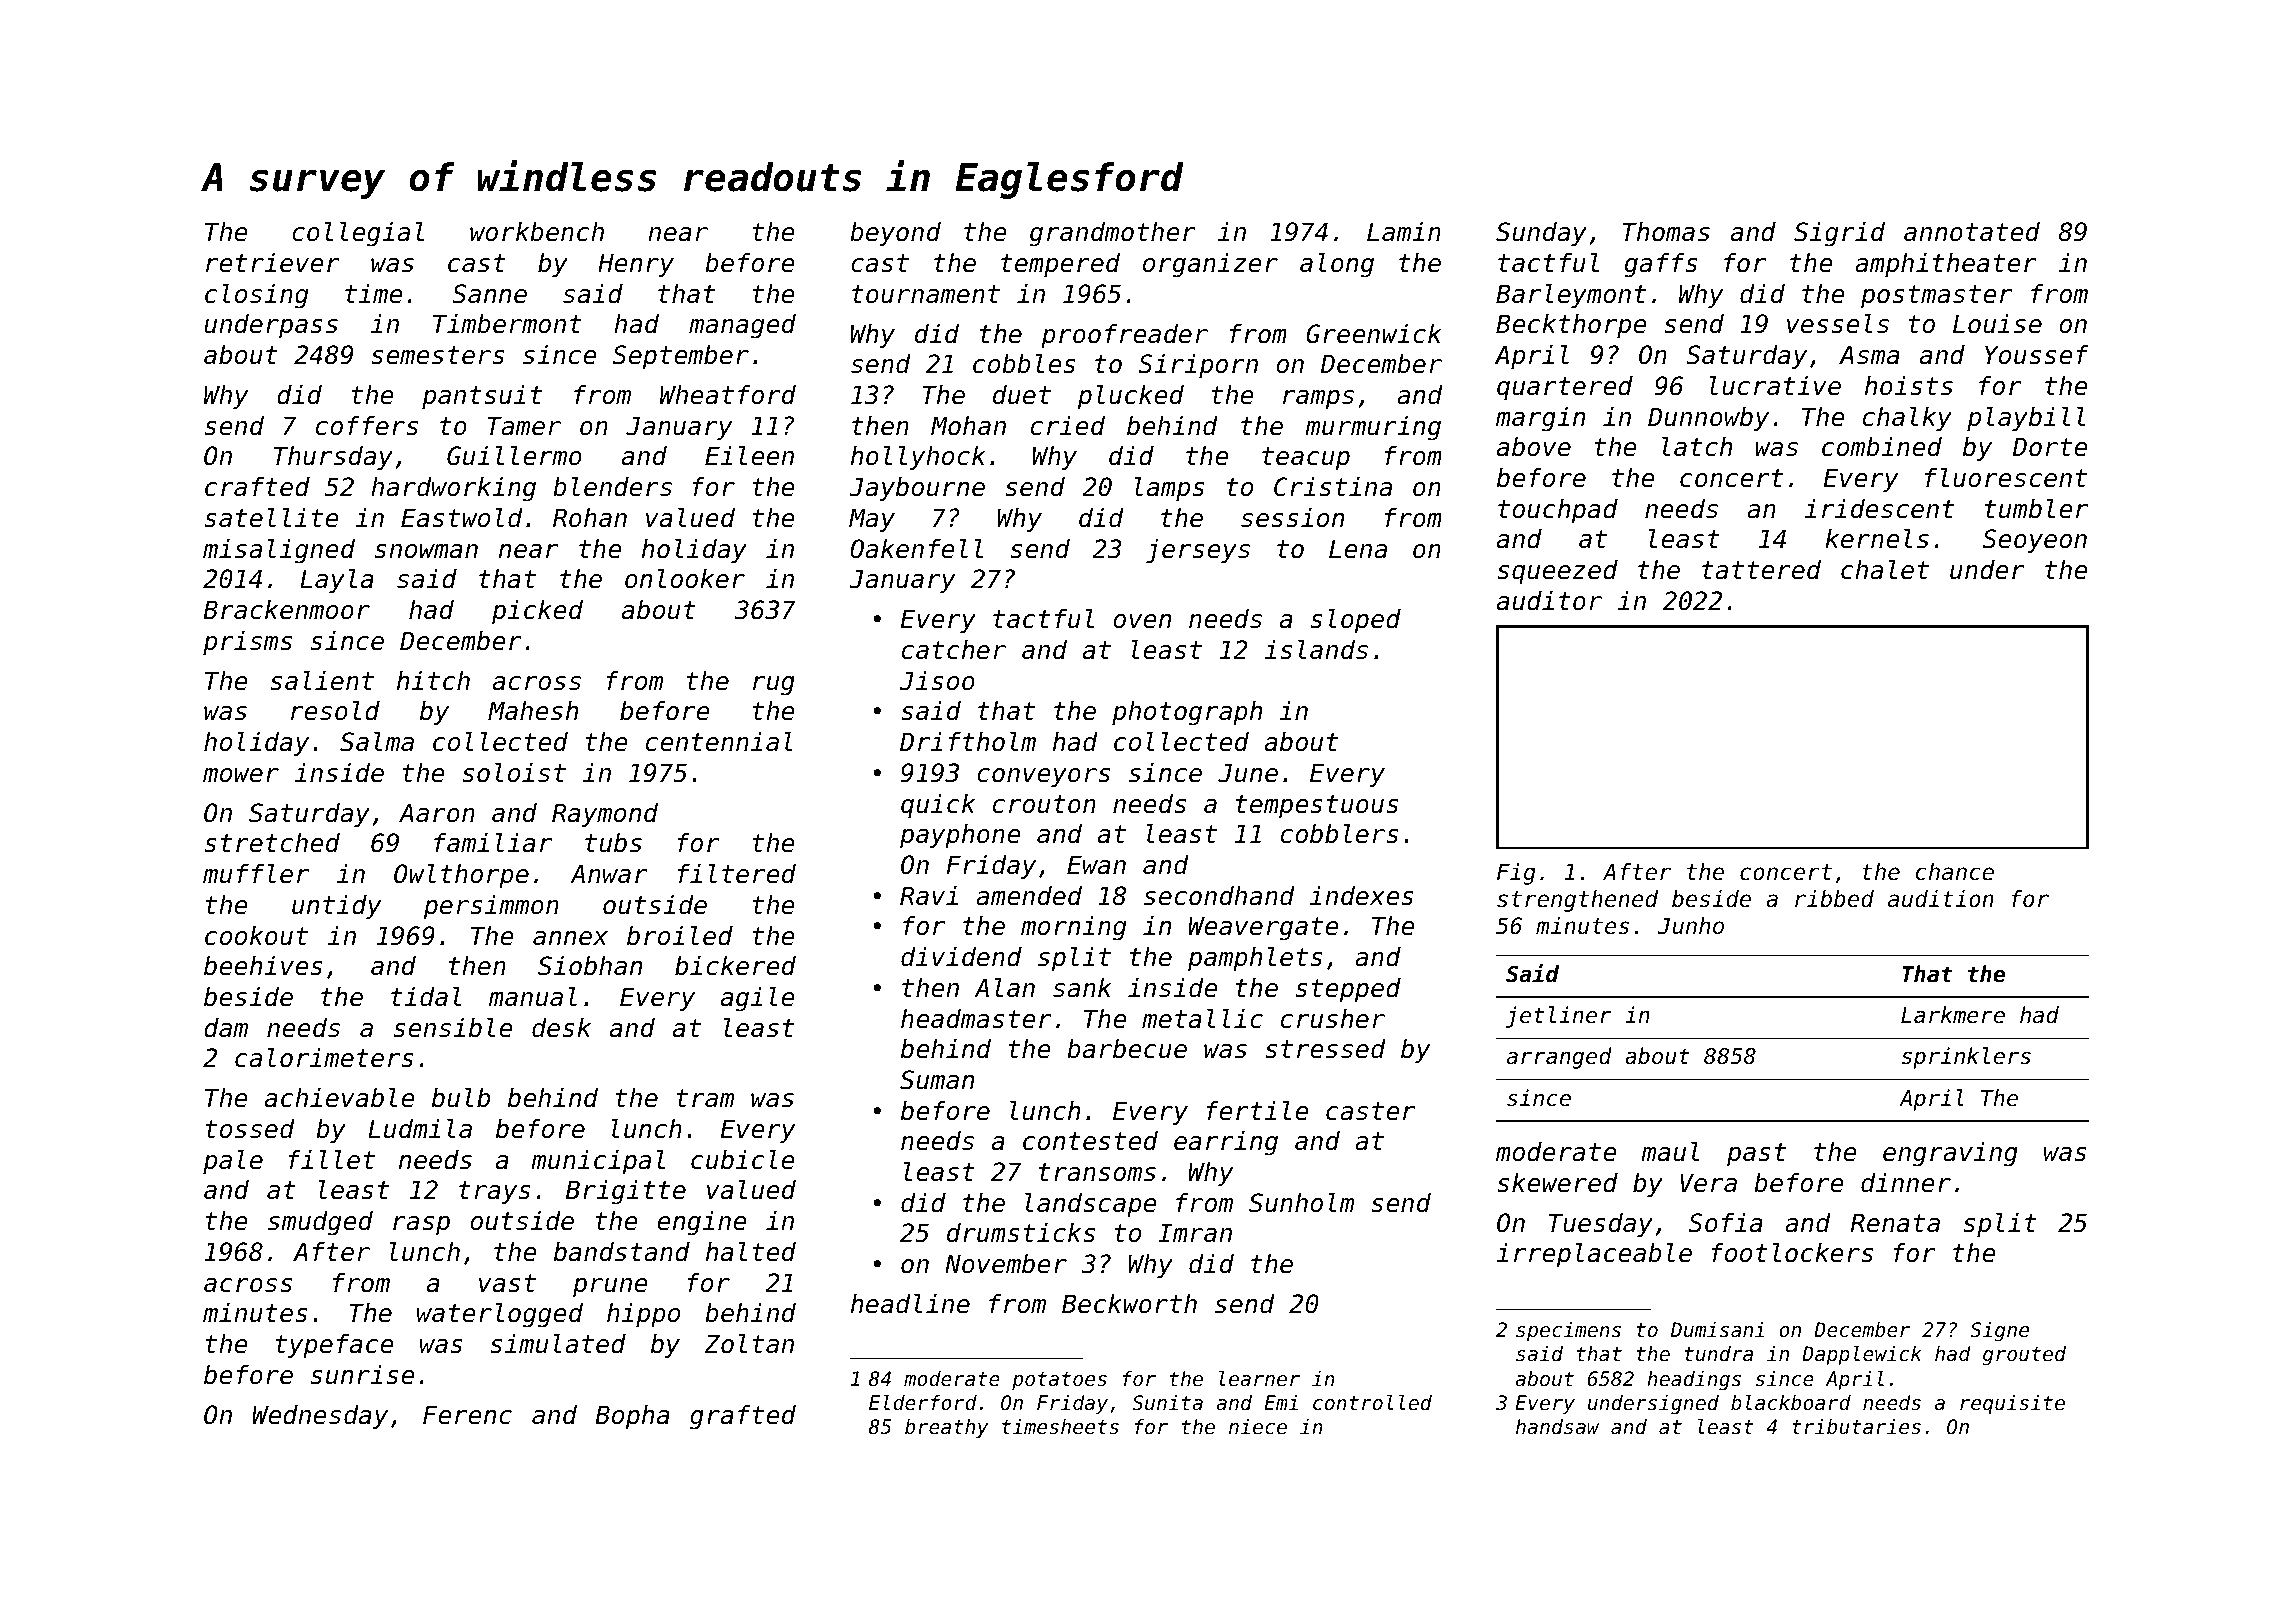  Describe the element at coordinates (1142, 621) in the screenshot. I see `oven` at that location.
